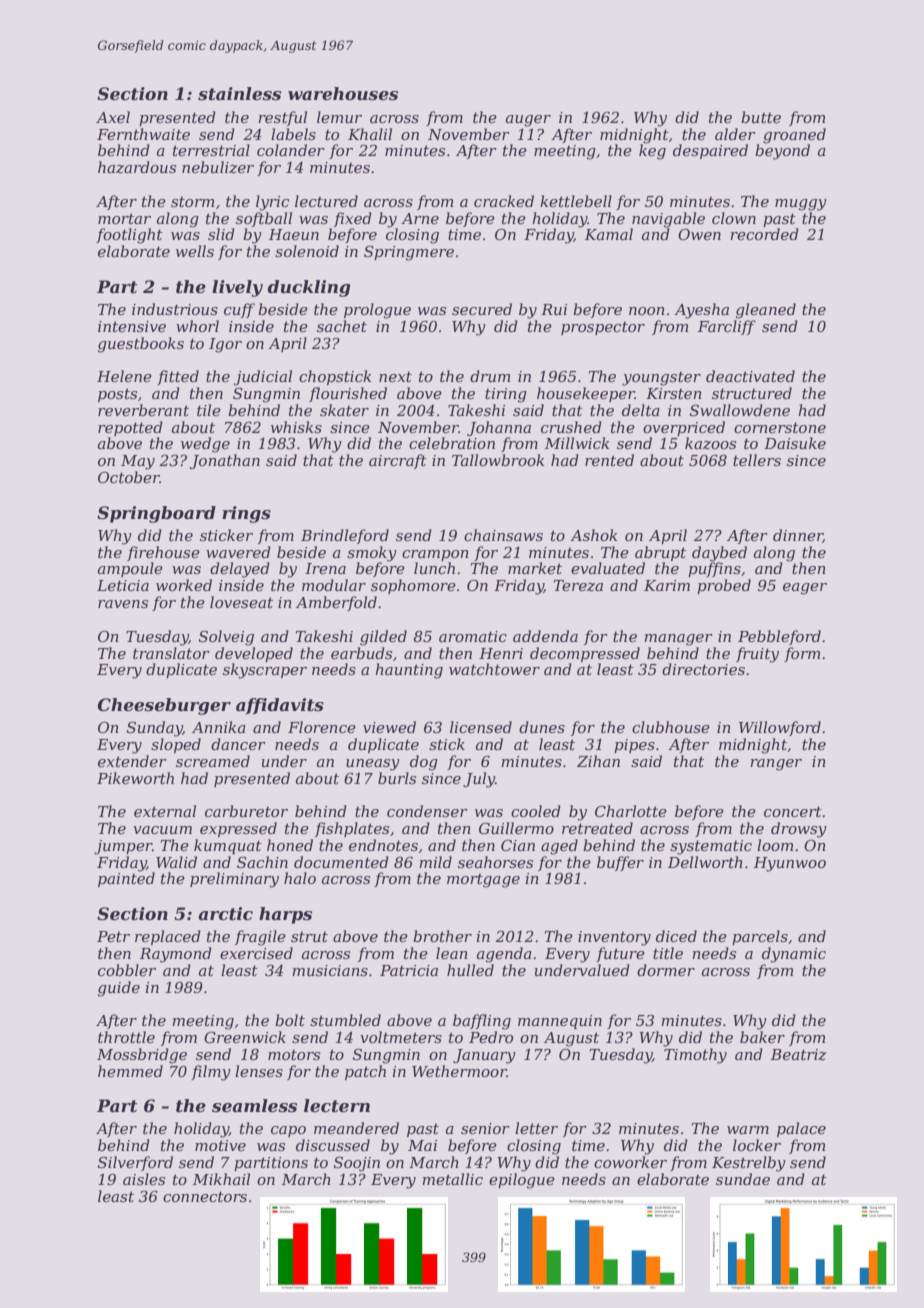 The width and height of the document is (924, 1308). I want to click on restful, so click(282, 118).
